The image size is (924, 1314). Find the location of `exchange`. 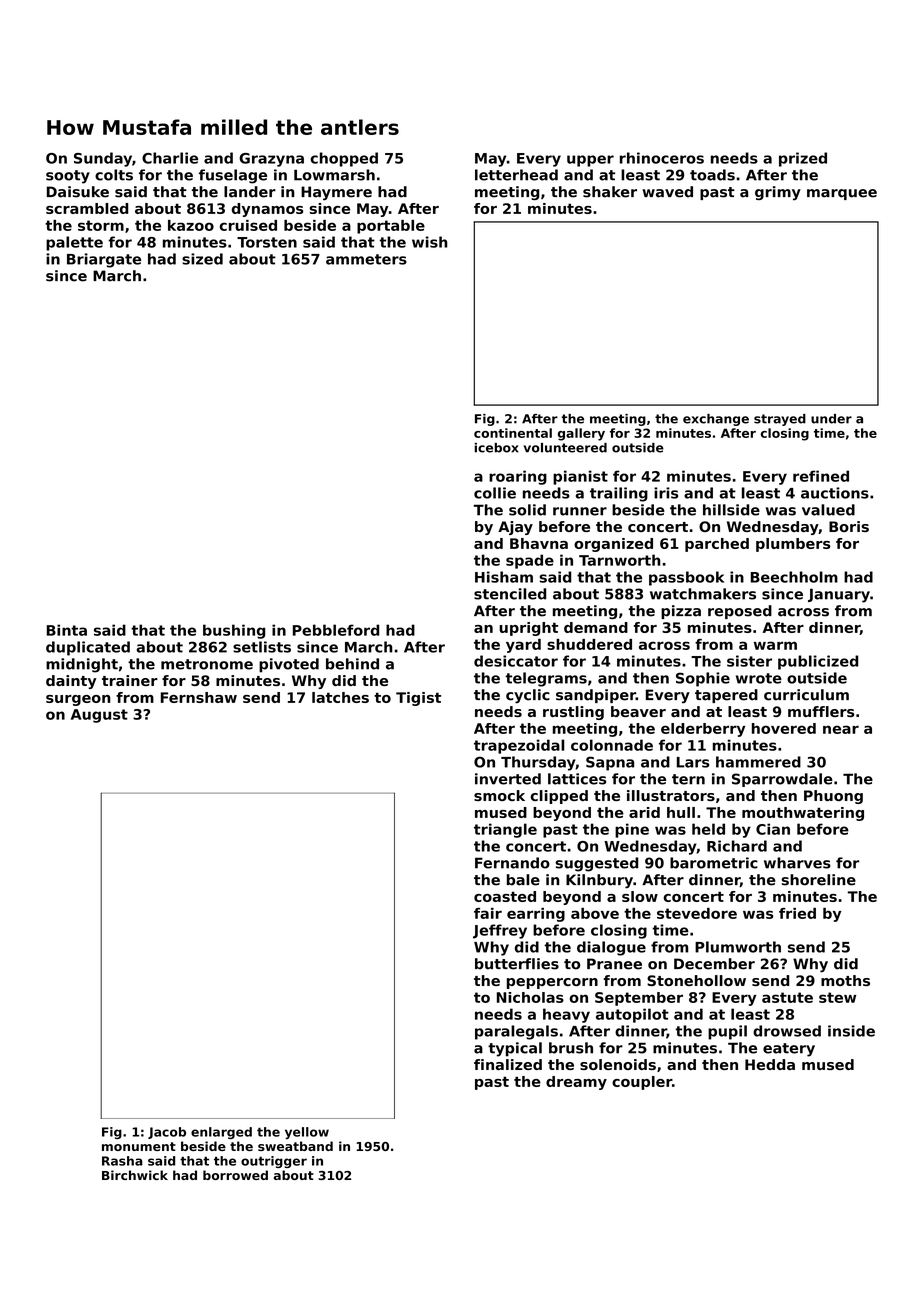

exchange is located at coordinates (716, 420).
